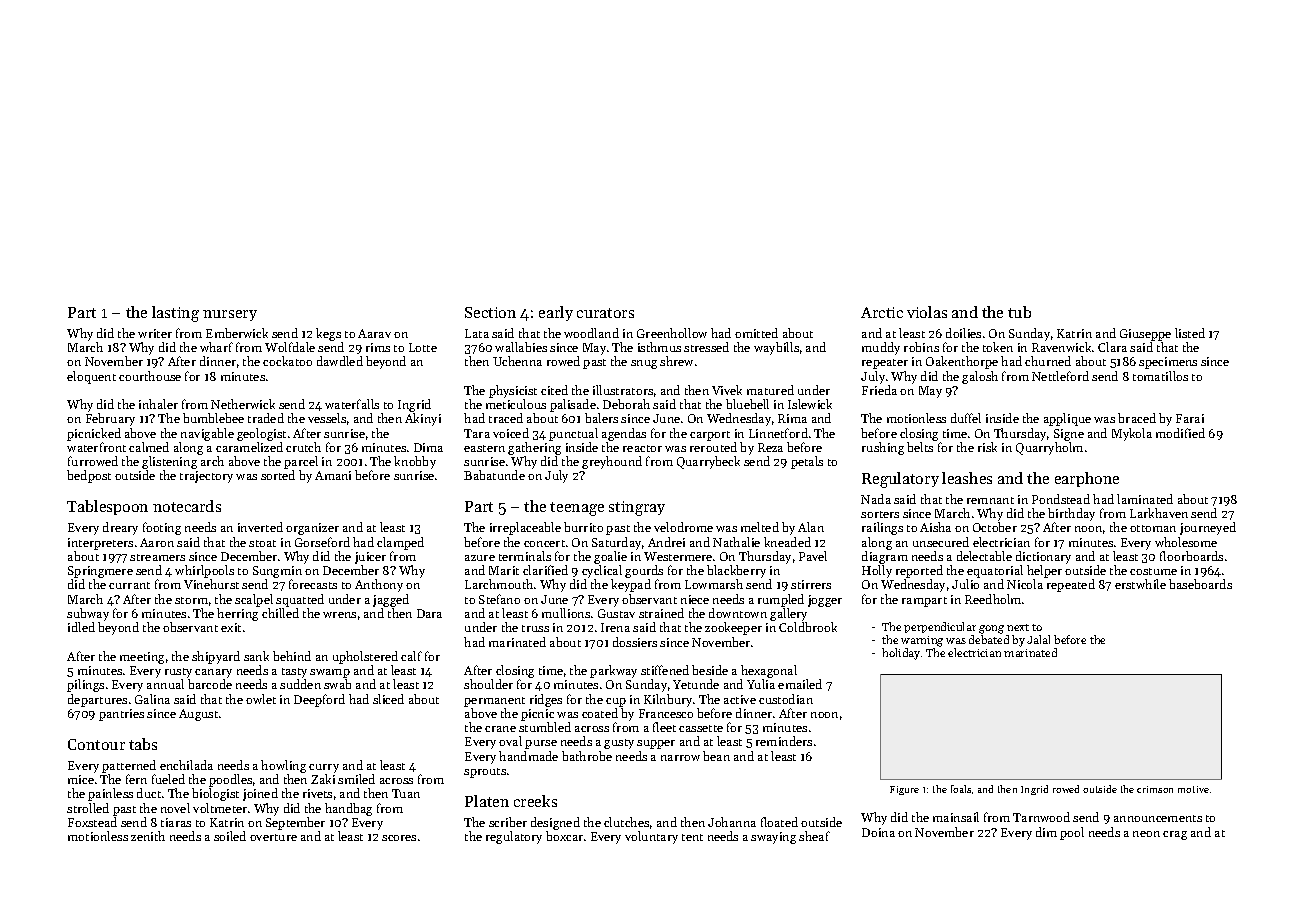 The image size is (1308, 924). Describe the element at coordinates (517, 361) in the document. I see `Uchenna` at that location.
